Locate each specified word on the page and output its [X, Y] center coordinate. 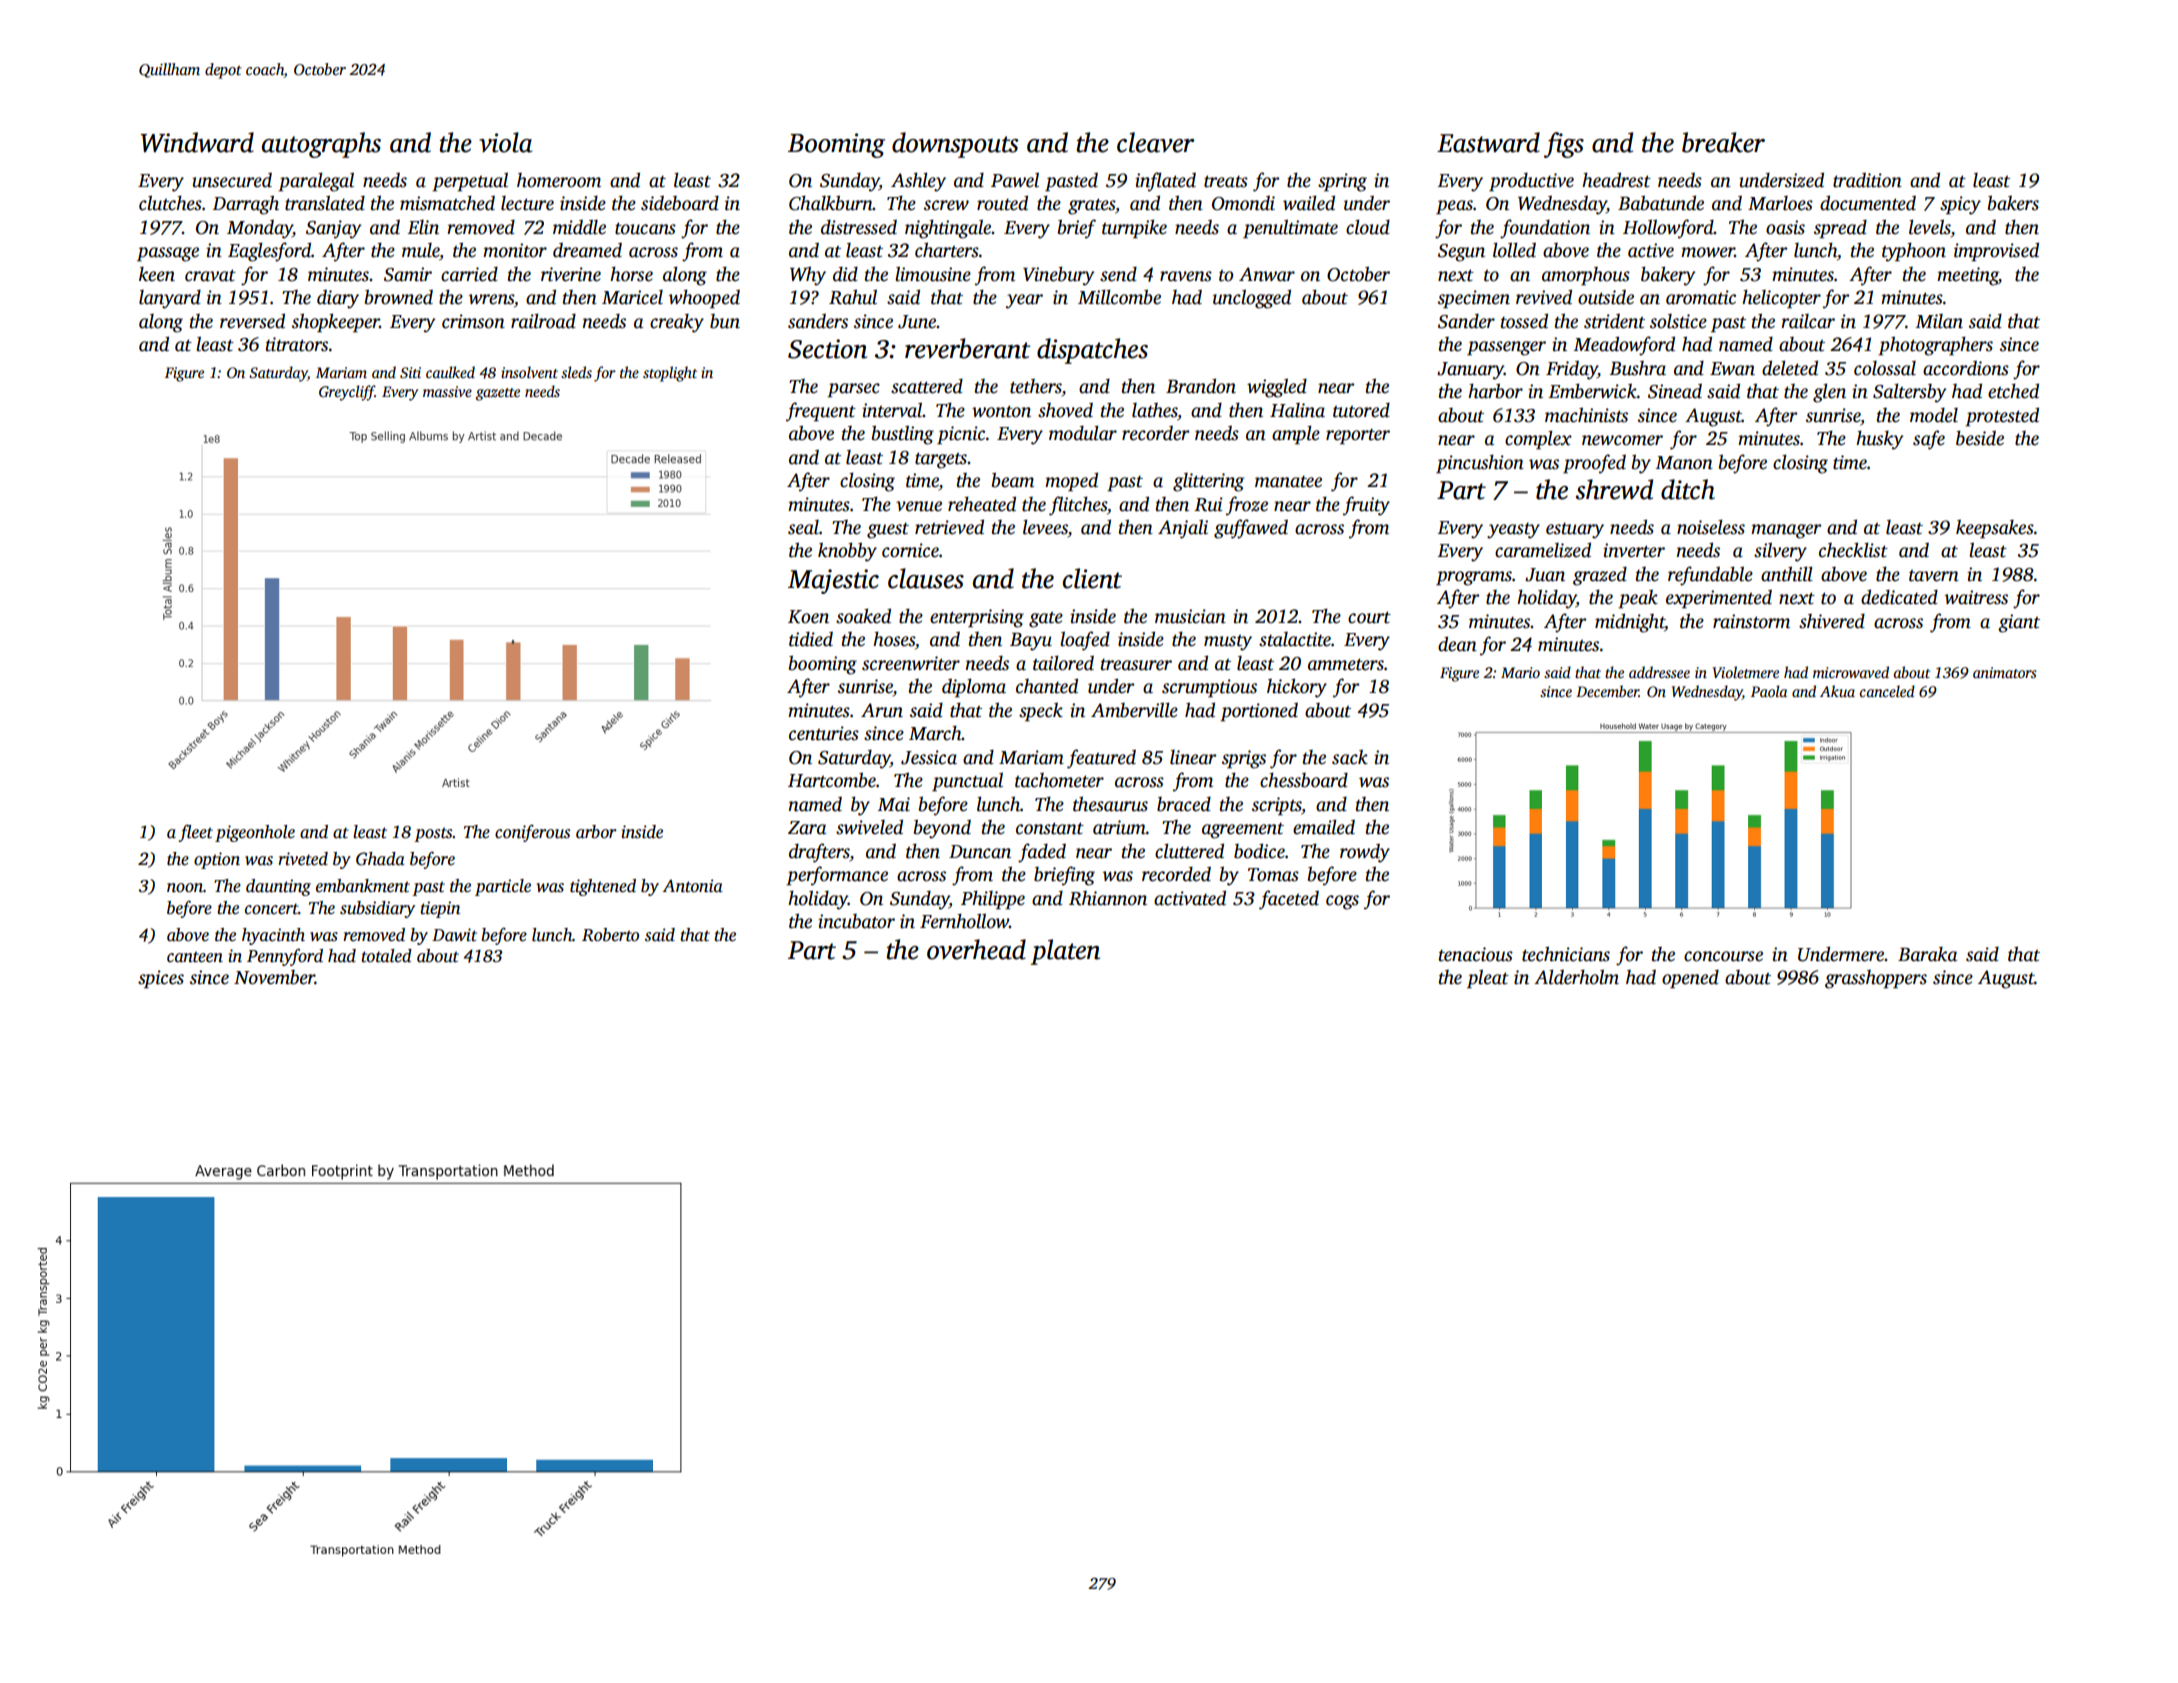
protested [2002, 417]
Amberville [1134, 710]
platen [1065, 952]
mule [421, 251]
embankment [363, 886]
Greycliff [347, 393]
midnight [1630, 623]
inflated [1165, 182]
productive [1531, 182]
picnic [961, 435]
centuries [824, 733]
